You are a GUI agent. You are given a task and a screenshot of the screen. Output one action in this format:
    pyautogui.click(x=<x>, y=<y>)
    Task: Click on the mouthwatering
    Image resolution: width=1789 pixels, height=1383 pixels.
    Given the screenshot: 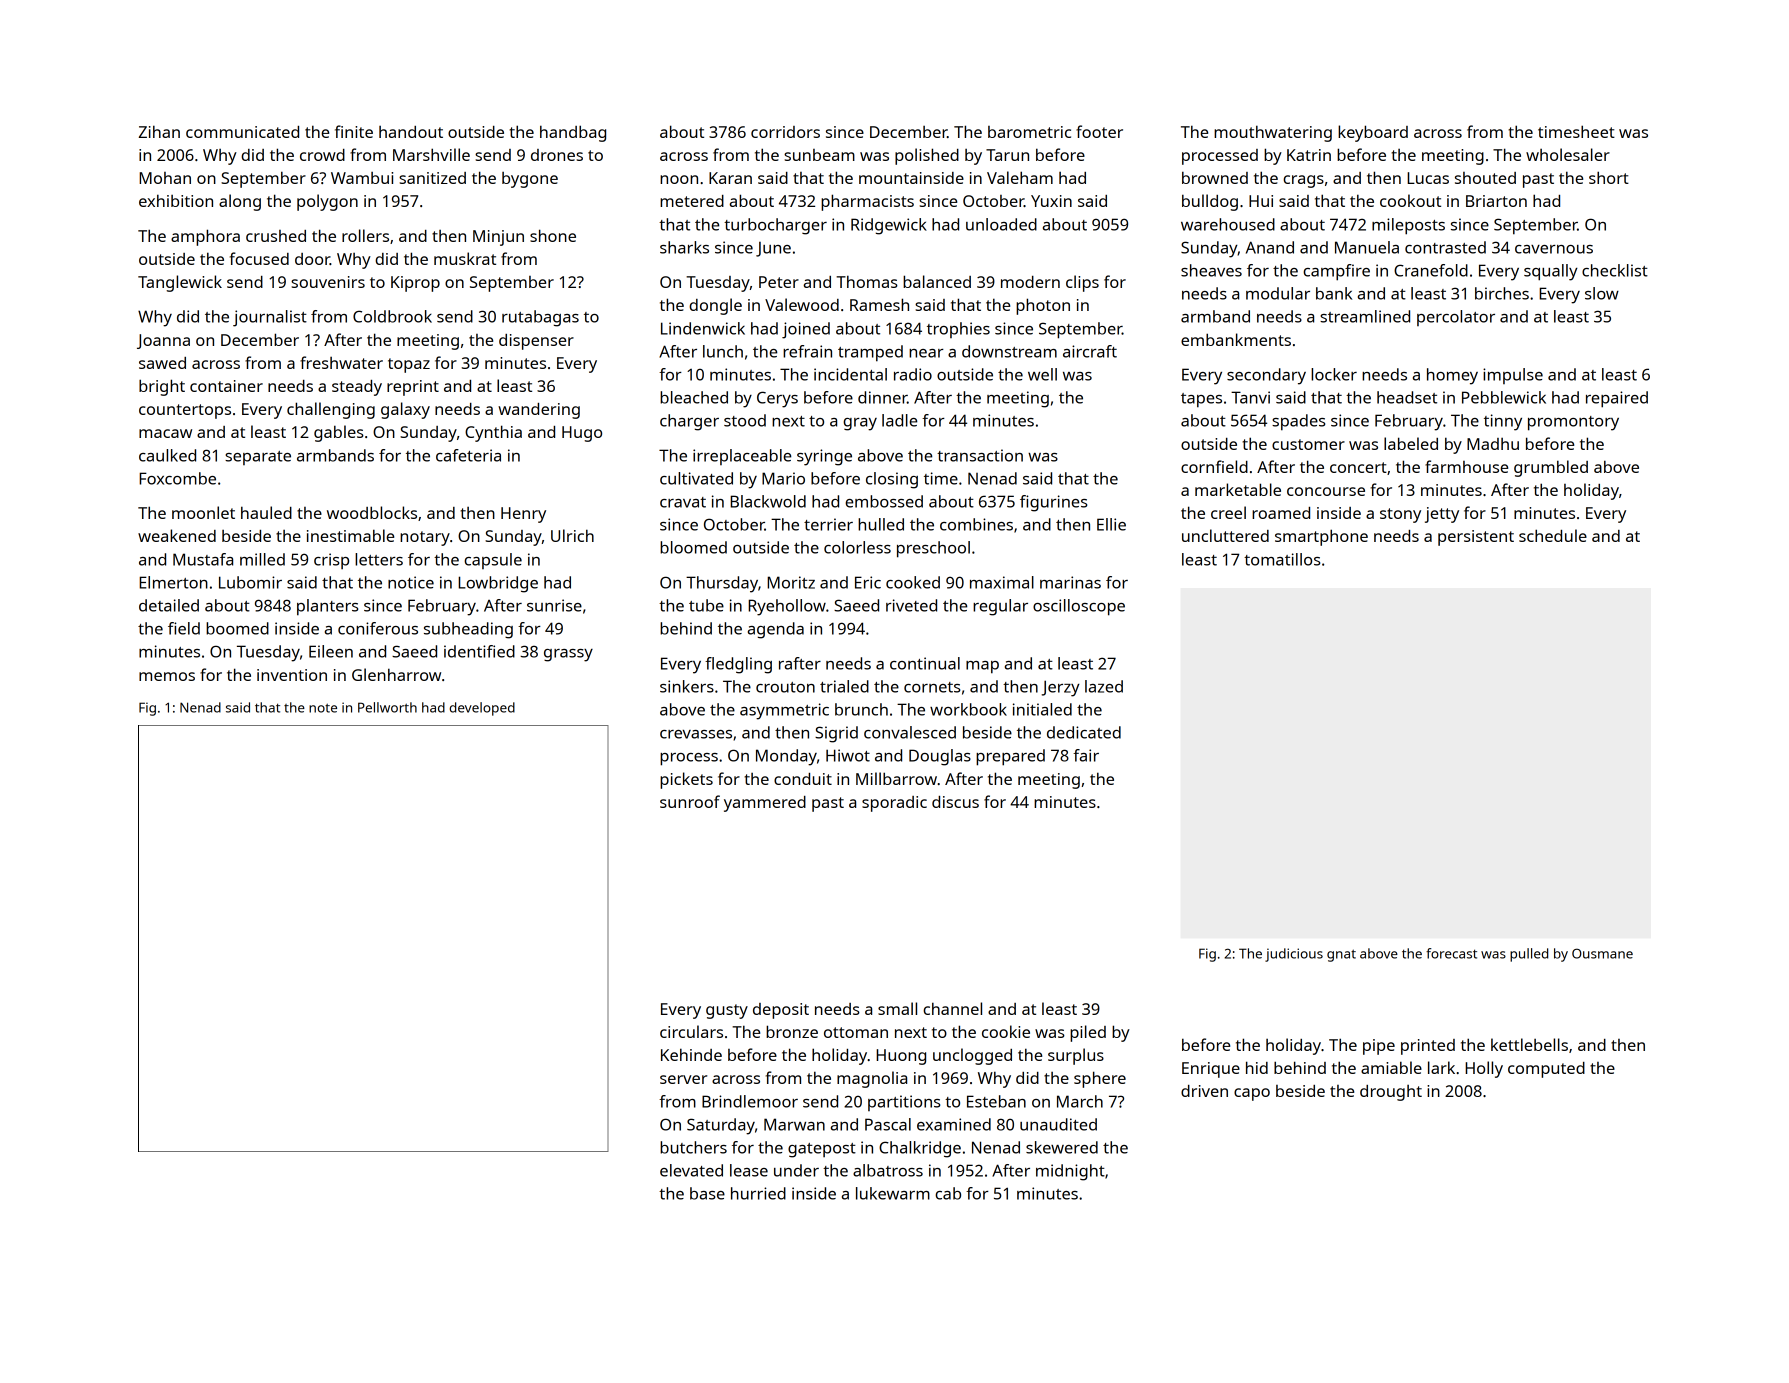 What is the action you would take?
    pyautogui.click(x=1273, y=133)
